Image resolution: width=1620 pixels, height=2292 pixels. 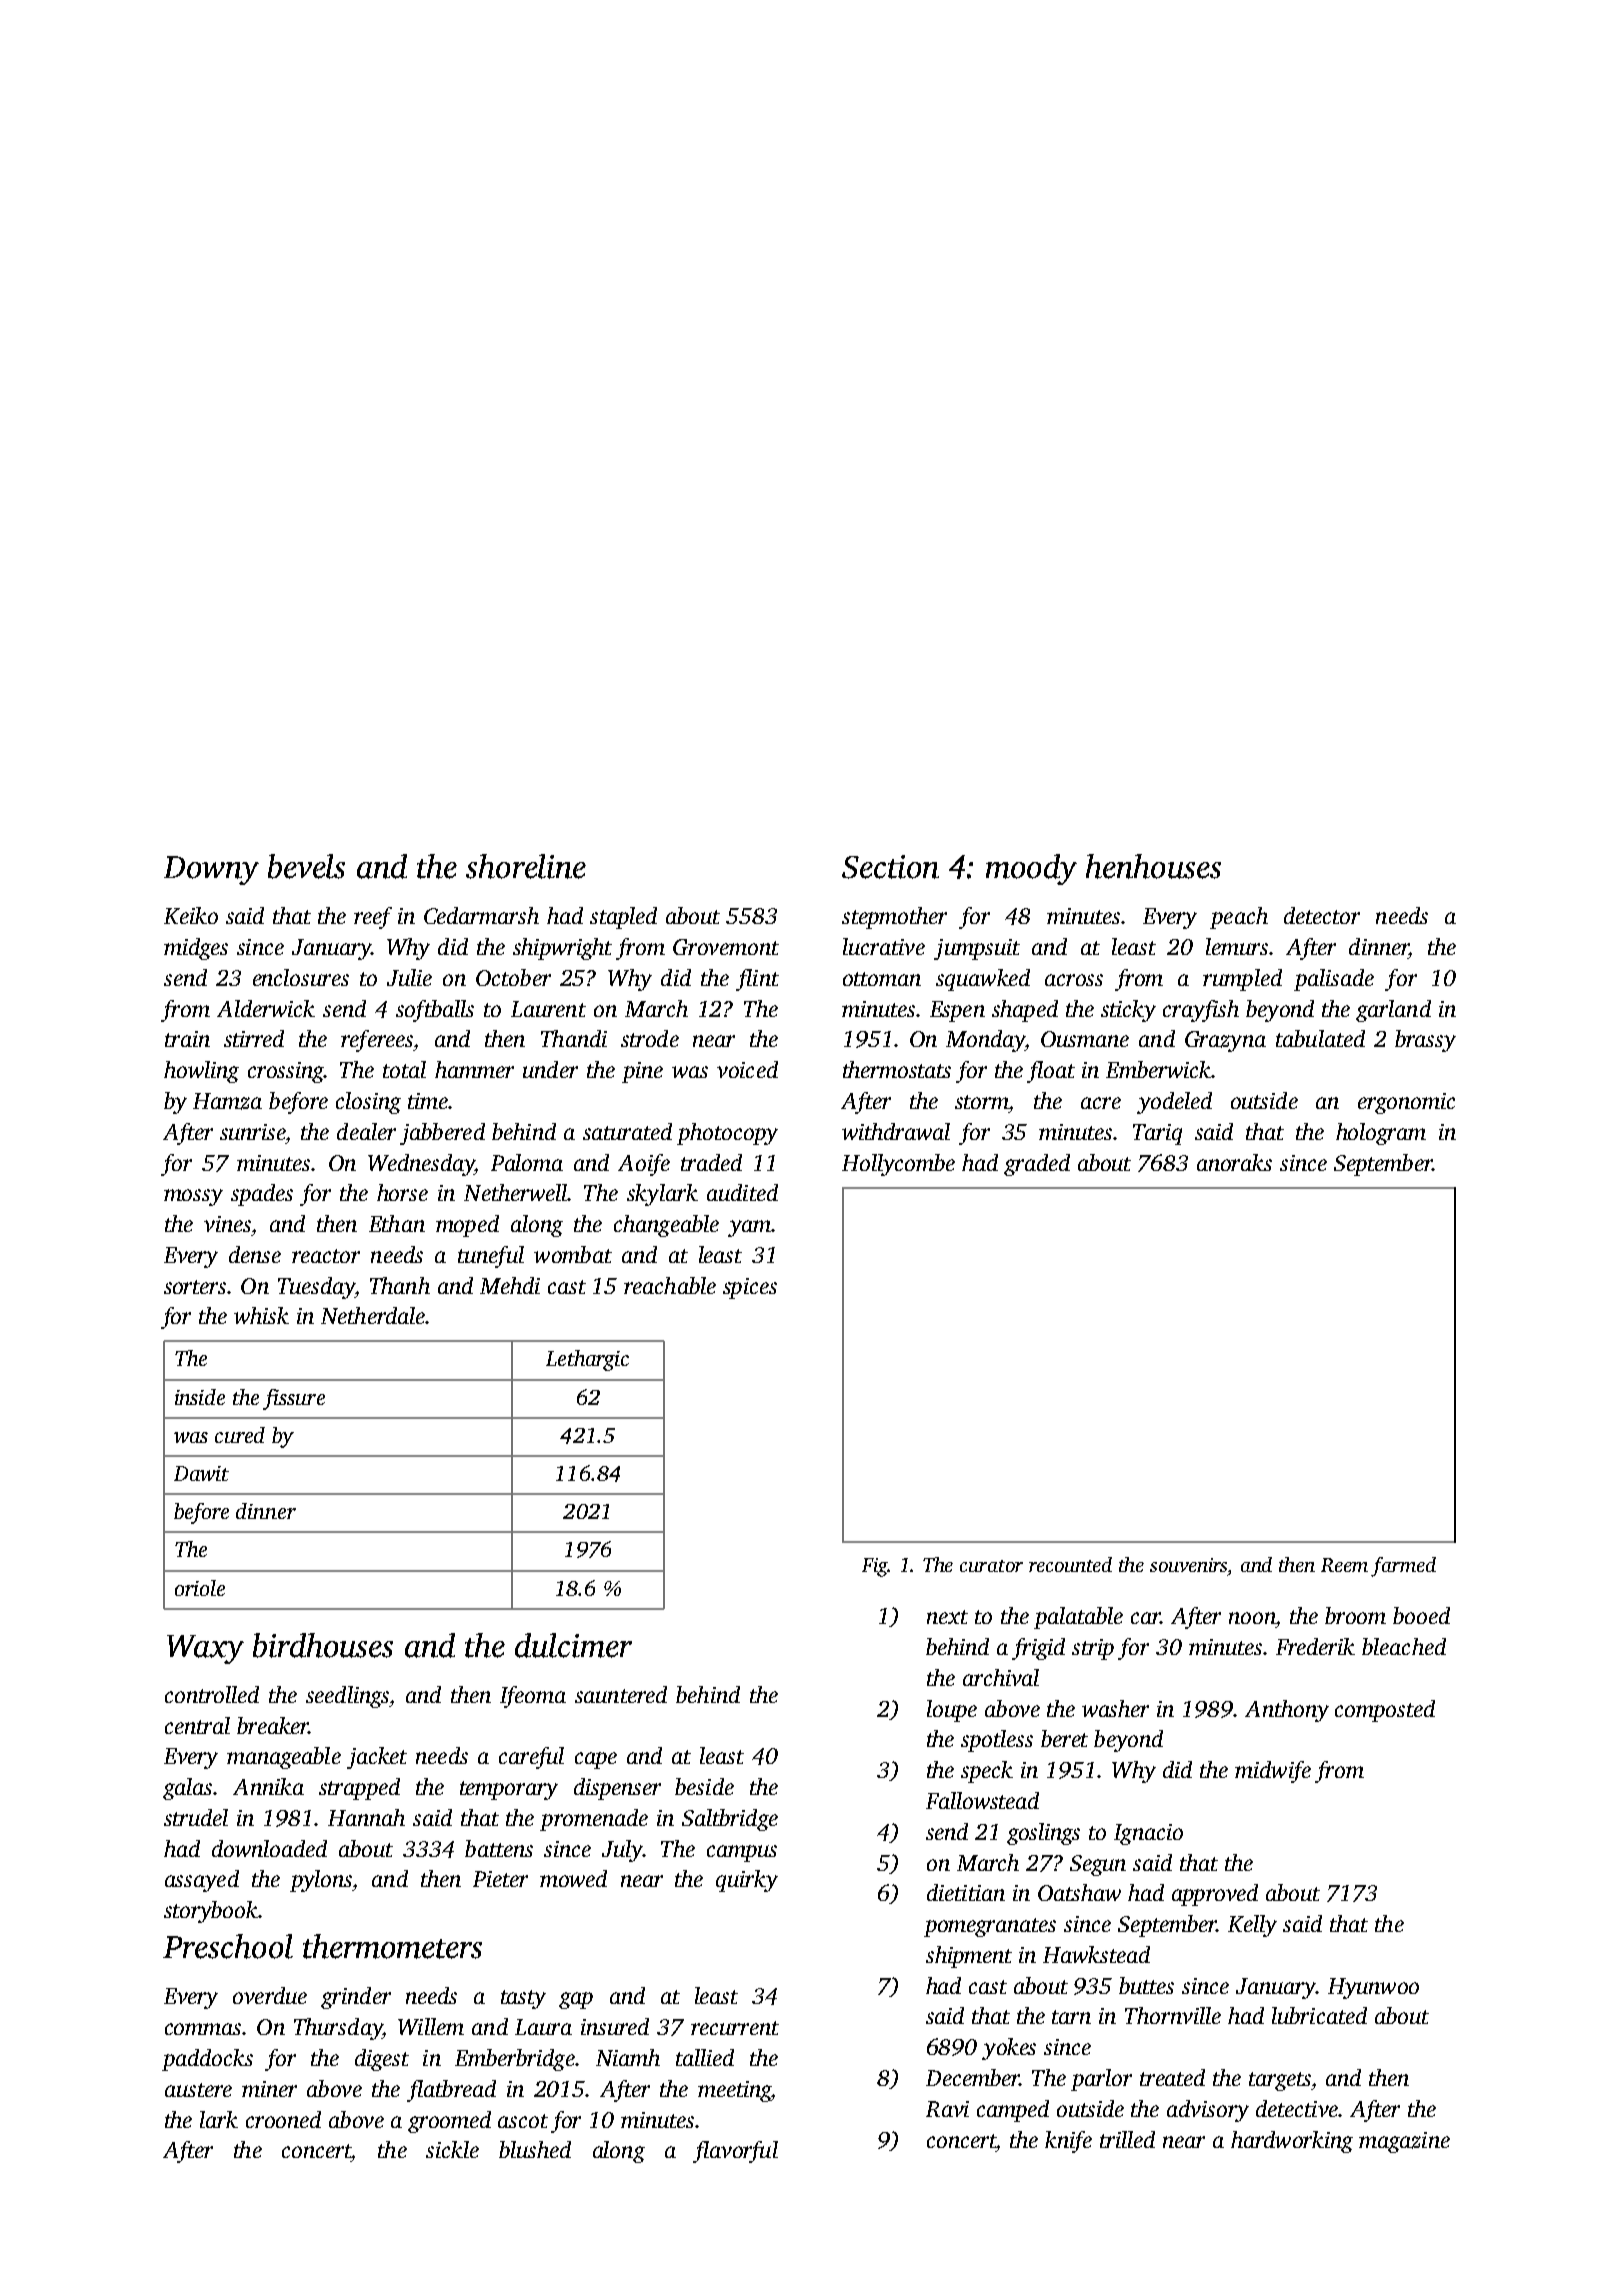 What do you see at coordinates (734, 2091) in the screenshot?
I see `meeting` at bounding box center [734, 2091].
